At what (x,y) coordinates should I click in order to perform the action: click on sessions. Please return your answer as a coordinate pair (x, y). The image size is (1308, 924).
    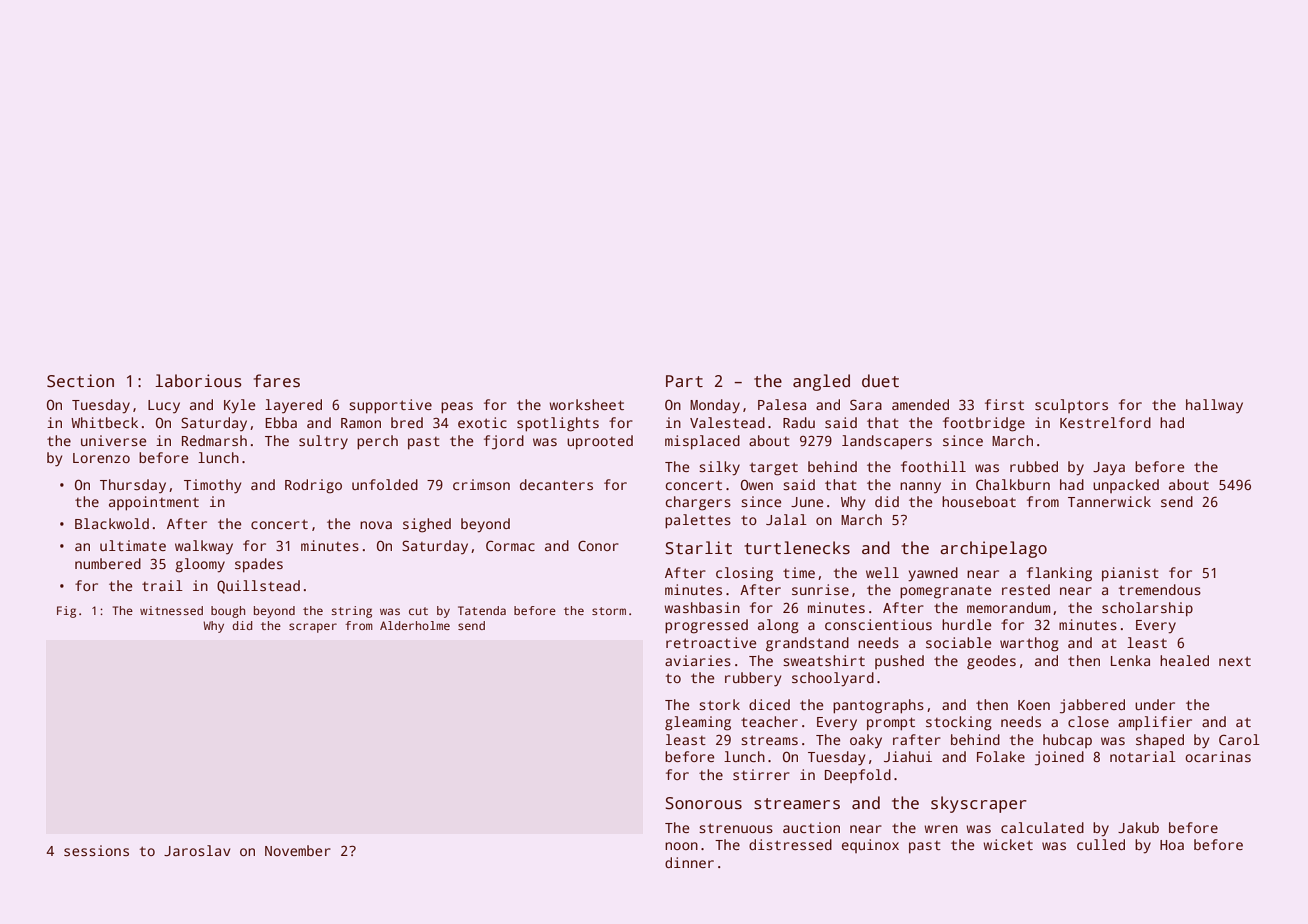
    Looking at the image, I should click on (96, 850).
